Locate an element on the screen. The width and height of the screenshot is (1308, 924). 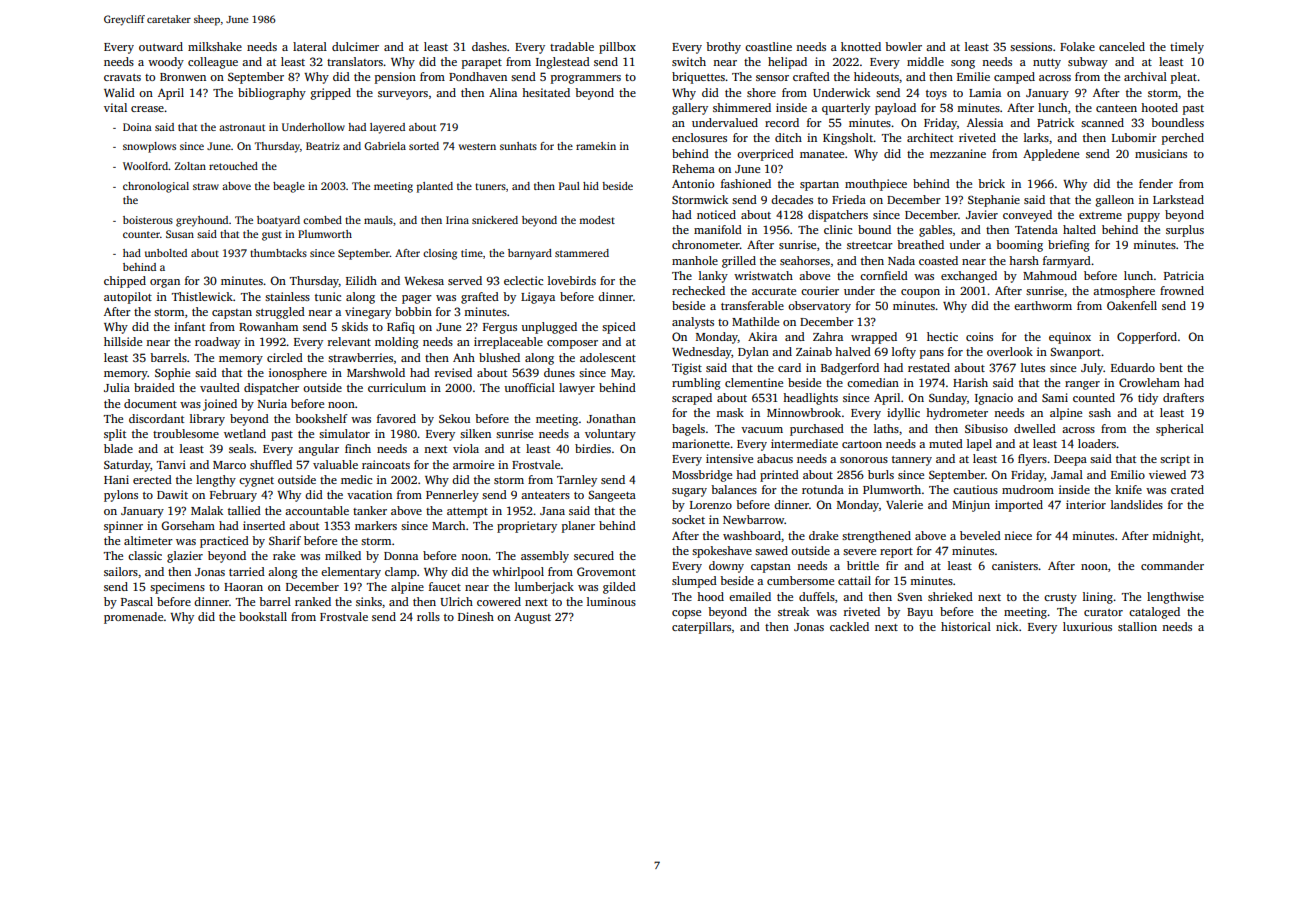
milked is located at coordinates (343, 555).
